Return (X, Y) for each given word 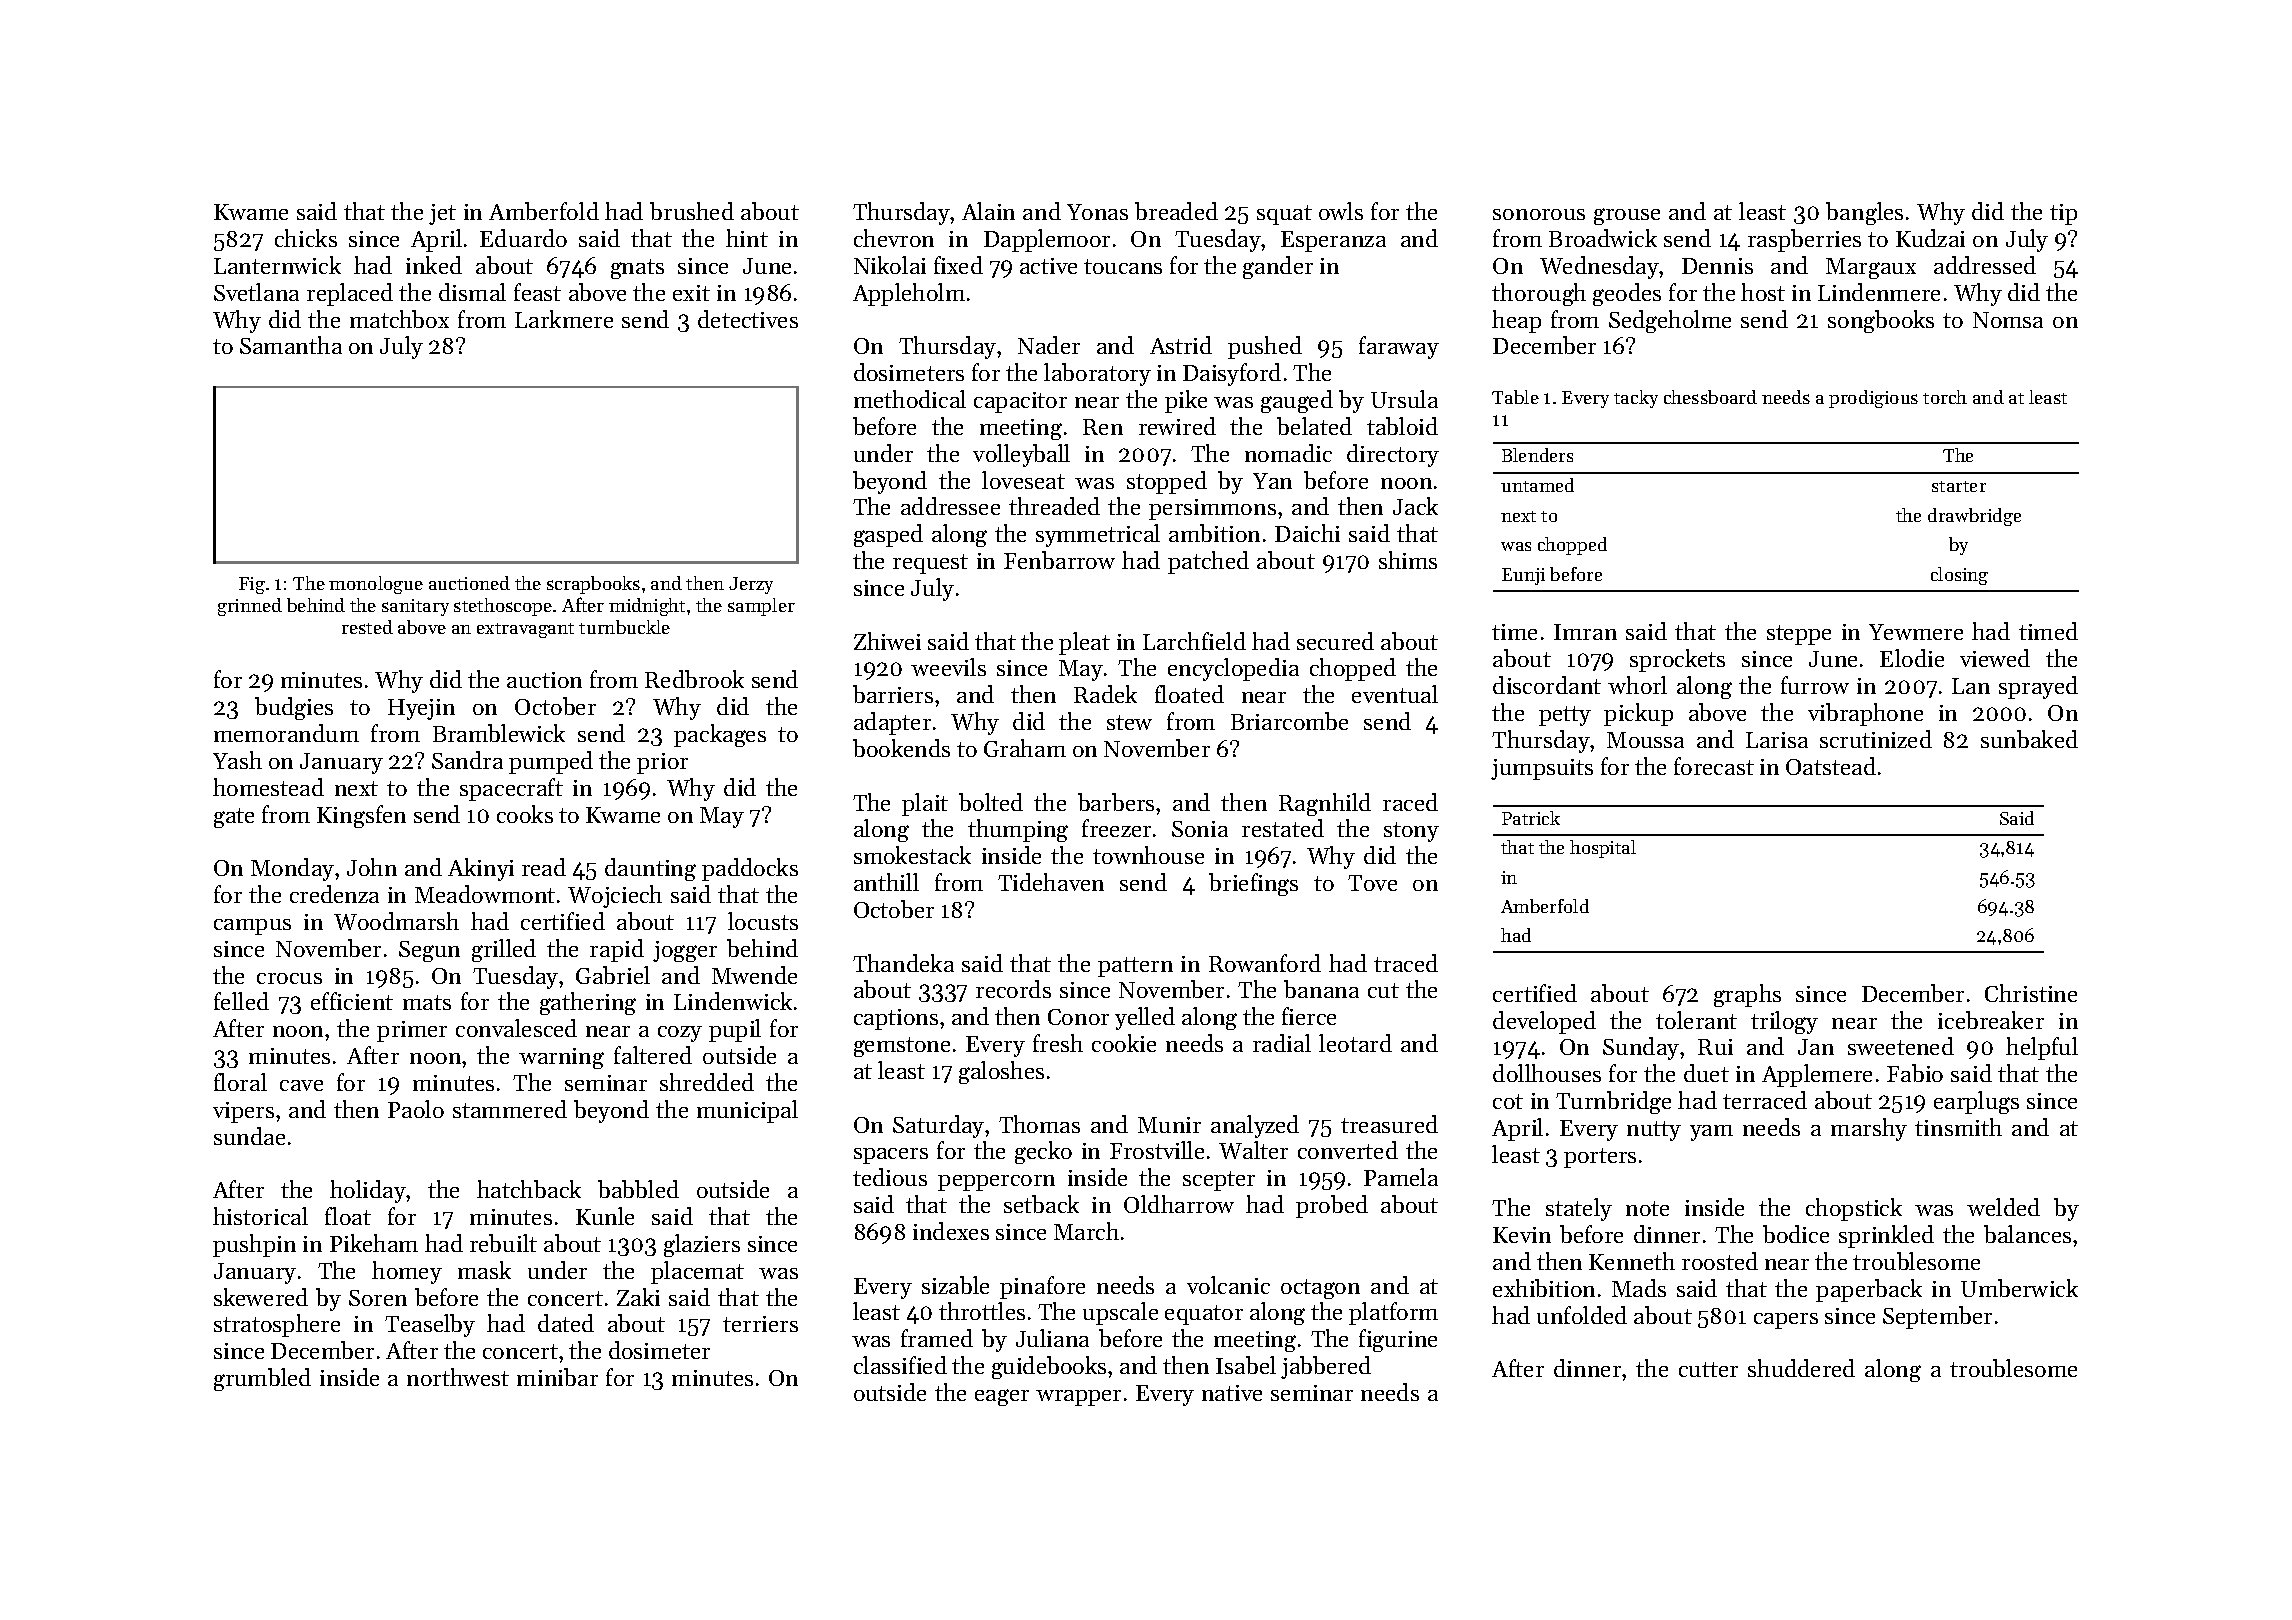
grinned (250, 607)
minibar (557, 1377)
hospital (1603, 849)
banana (1321, 989)
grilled (504, 950)
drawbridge (1974, 517)
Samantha (291, 345)
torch (1945, 397)
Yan (1272, 481)
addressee (950, 506)
